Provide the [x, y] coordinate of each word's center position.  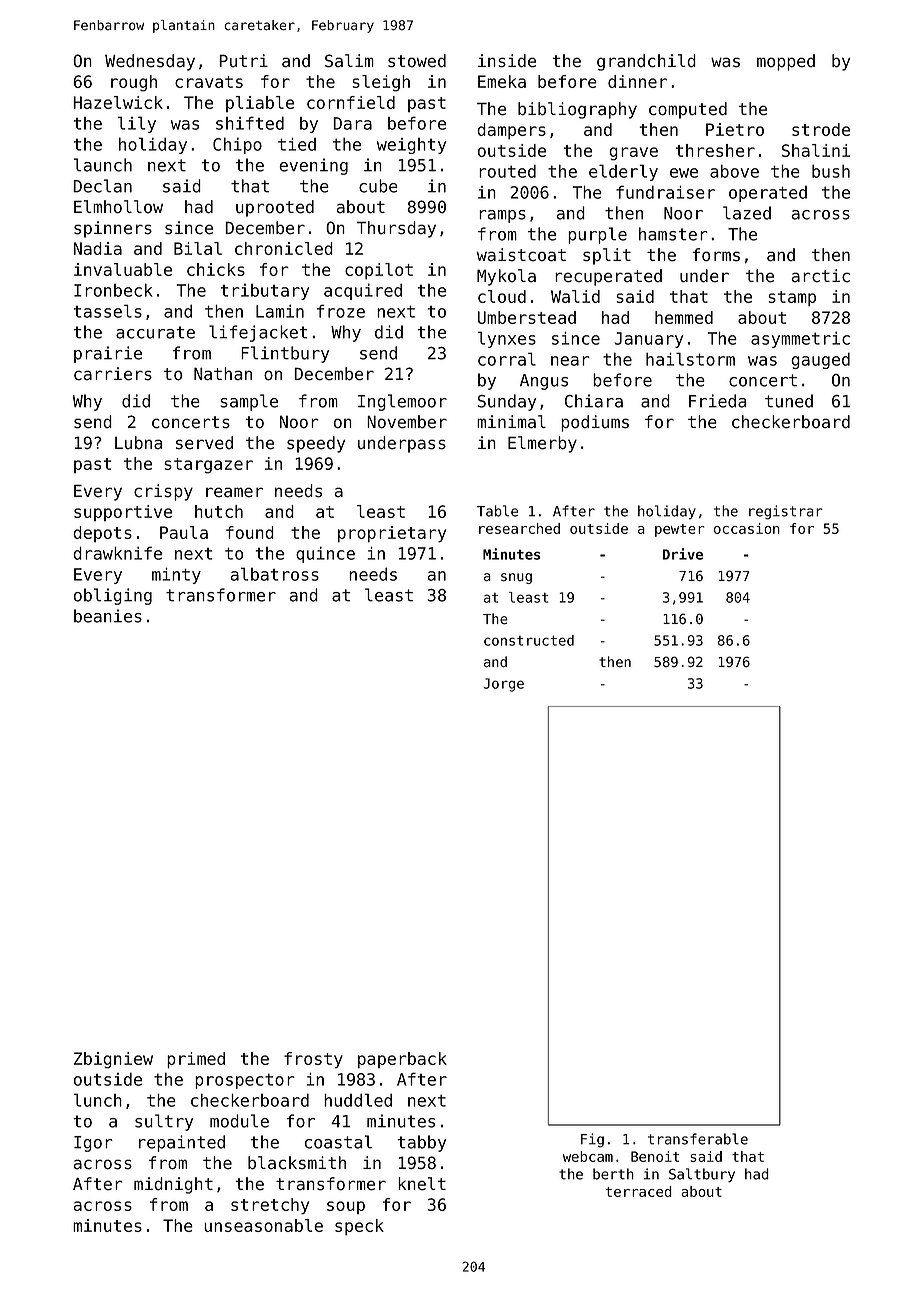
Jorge [503, 685]
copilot [379, 271]
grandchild [646, 62]
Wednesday [150, 62]
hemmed [684, 317]
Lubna [139, 443]
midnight [173, 1185]
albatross [275, 574]
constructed [529, 640]
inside [507, 61]
